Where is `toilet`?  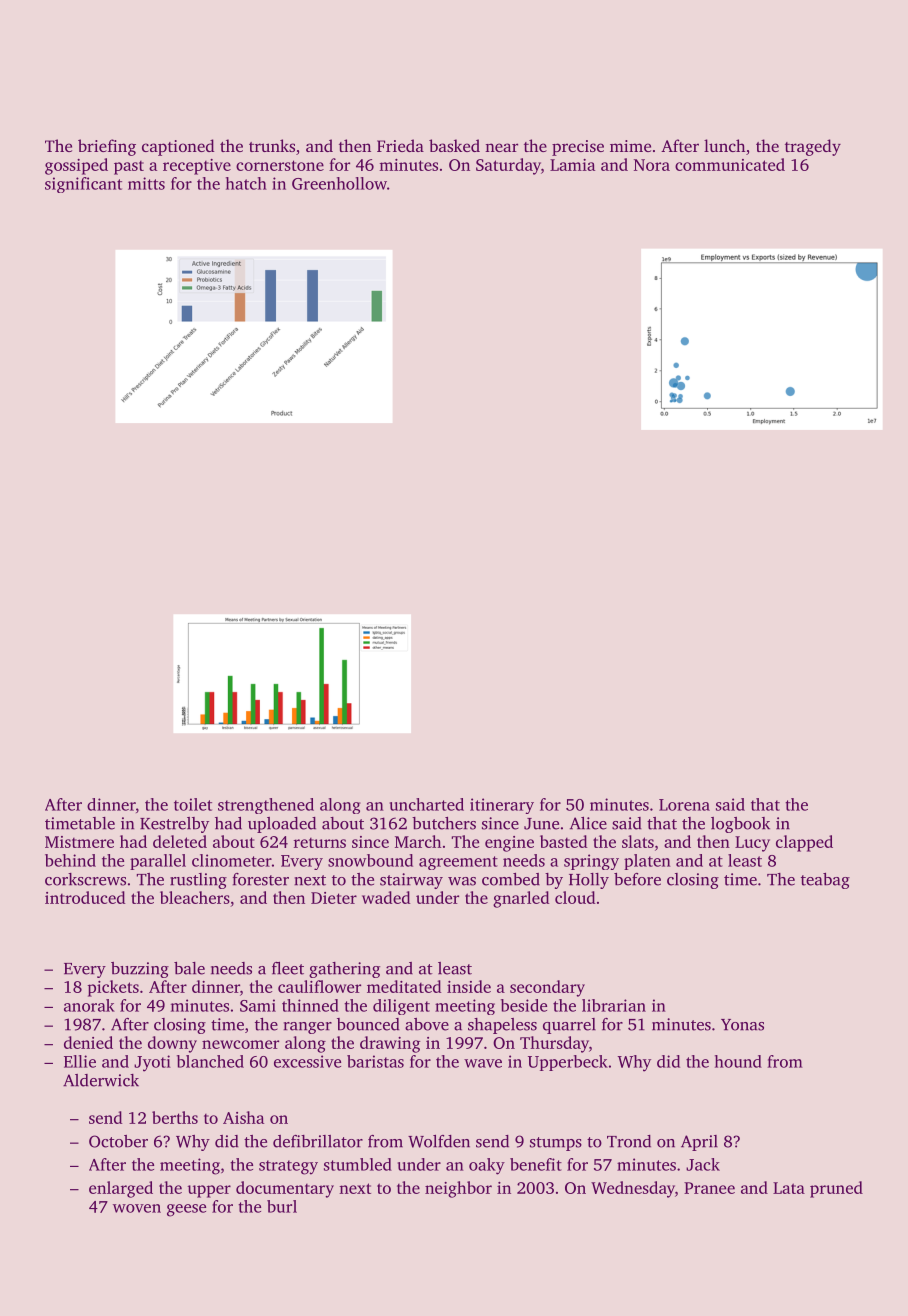
toilet is located at coordinates (193, 804).
